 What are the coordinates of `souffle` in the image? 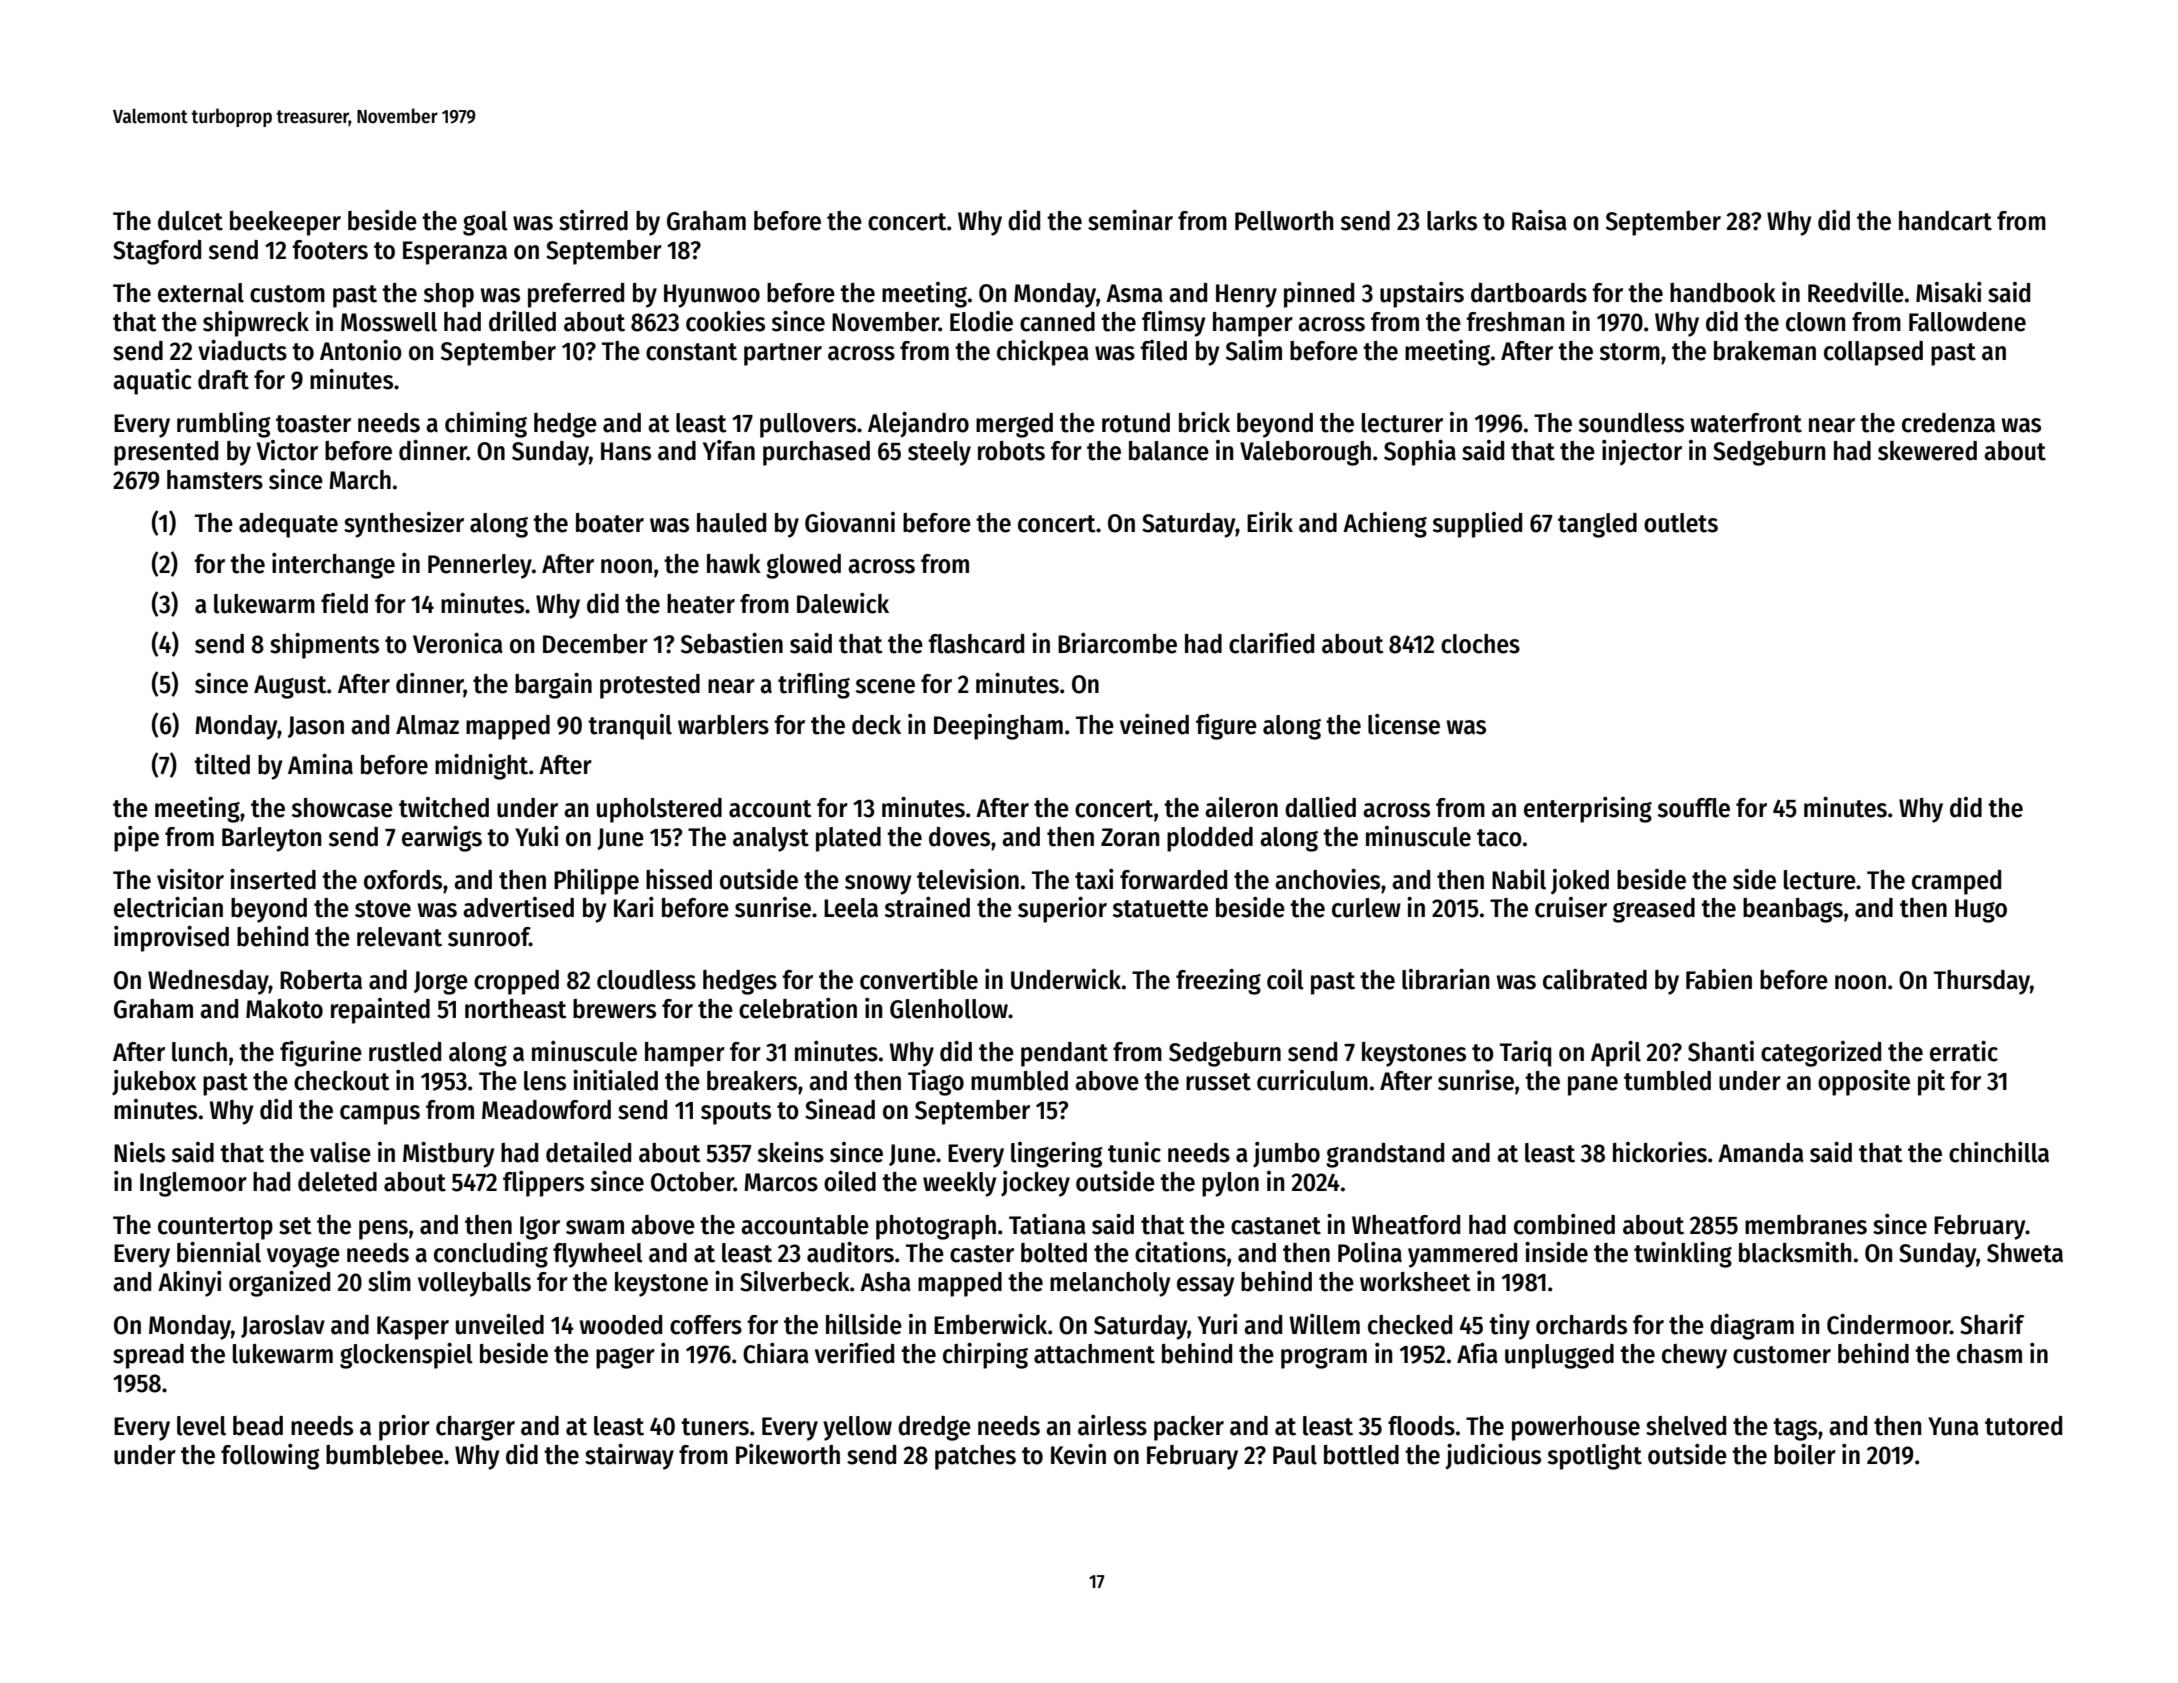 It's located at (1694, 808).
